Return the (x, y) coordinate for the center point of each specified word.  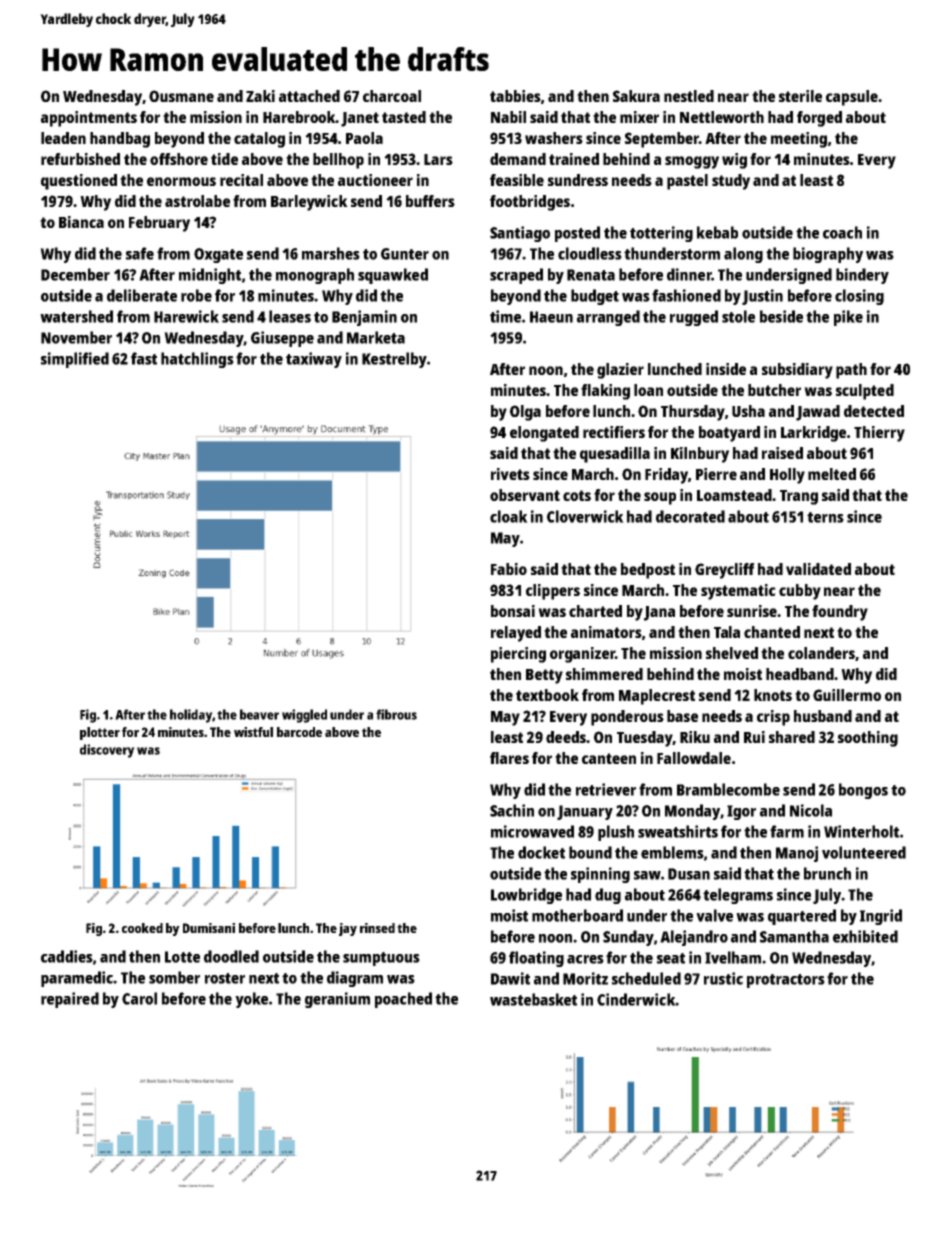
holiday (191, 716)
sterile (800, 96)
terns (825, 517)
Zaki (260, 96)
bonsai (513, 611)
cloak (509, 516)
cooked (142, 928)
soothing (868, 739)
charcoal (392, 96)
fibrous (396, 714)
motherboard (577, 915)
